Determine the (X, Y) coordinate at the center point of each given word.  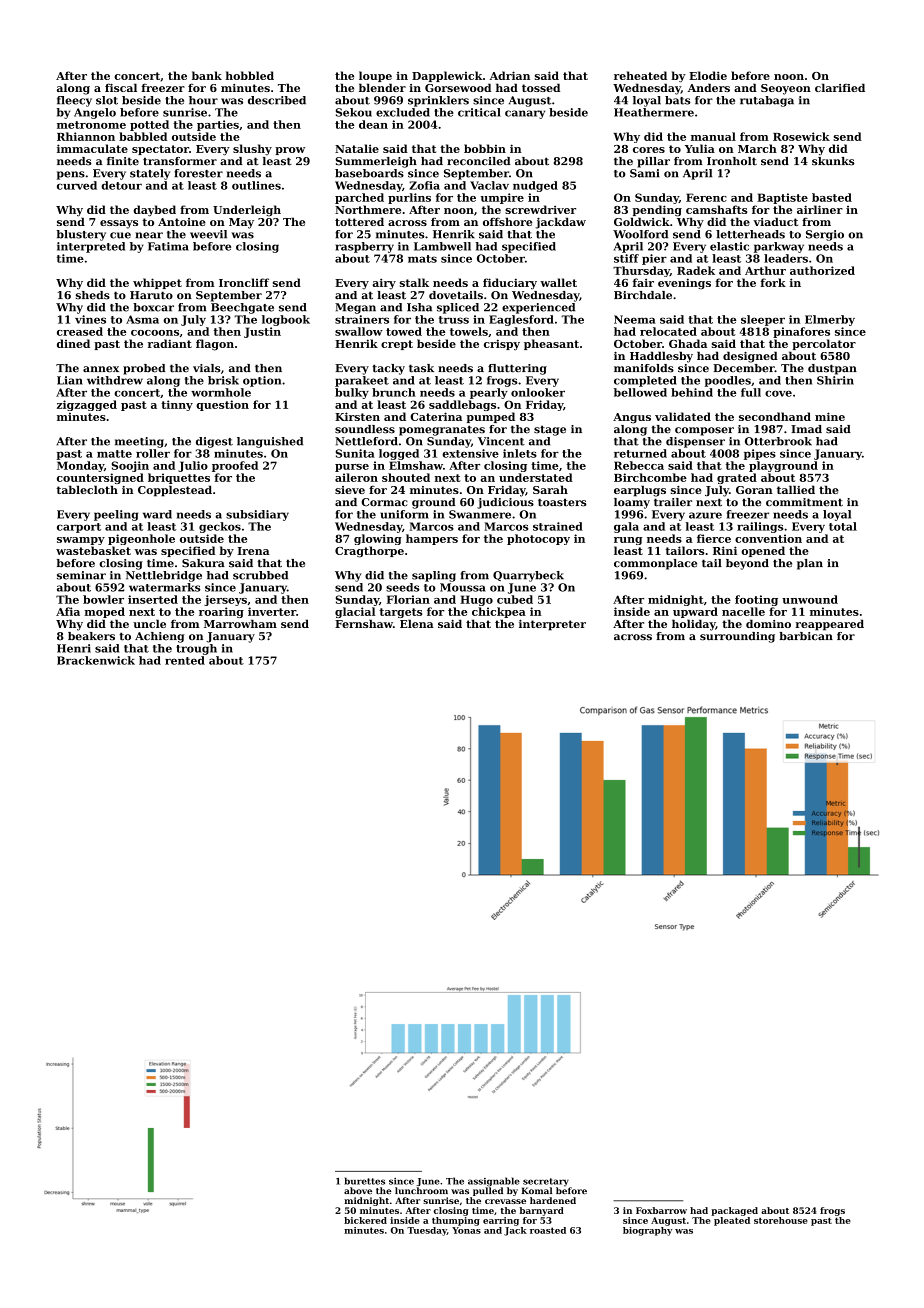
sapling (434, 576)
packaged (734, 1211)
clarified (840, 87)
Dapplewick (447, 76)
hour (203, 100)
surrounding (737, 637)
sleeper (763, 320)
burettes (364, 1181)
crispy (502, 345)
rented (185, 660)
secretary (546, 1182)
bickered (365, 1220)
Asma (142, 319)
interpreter (552, 625)
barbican (806, 636)
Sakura (203, 563)
